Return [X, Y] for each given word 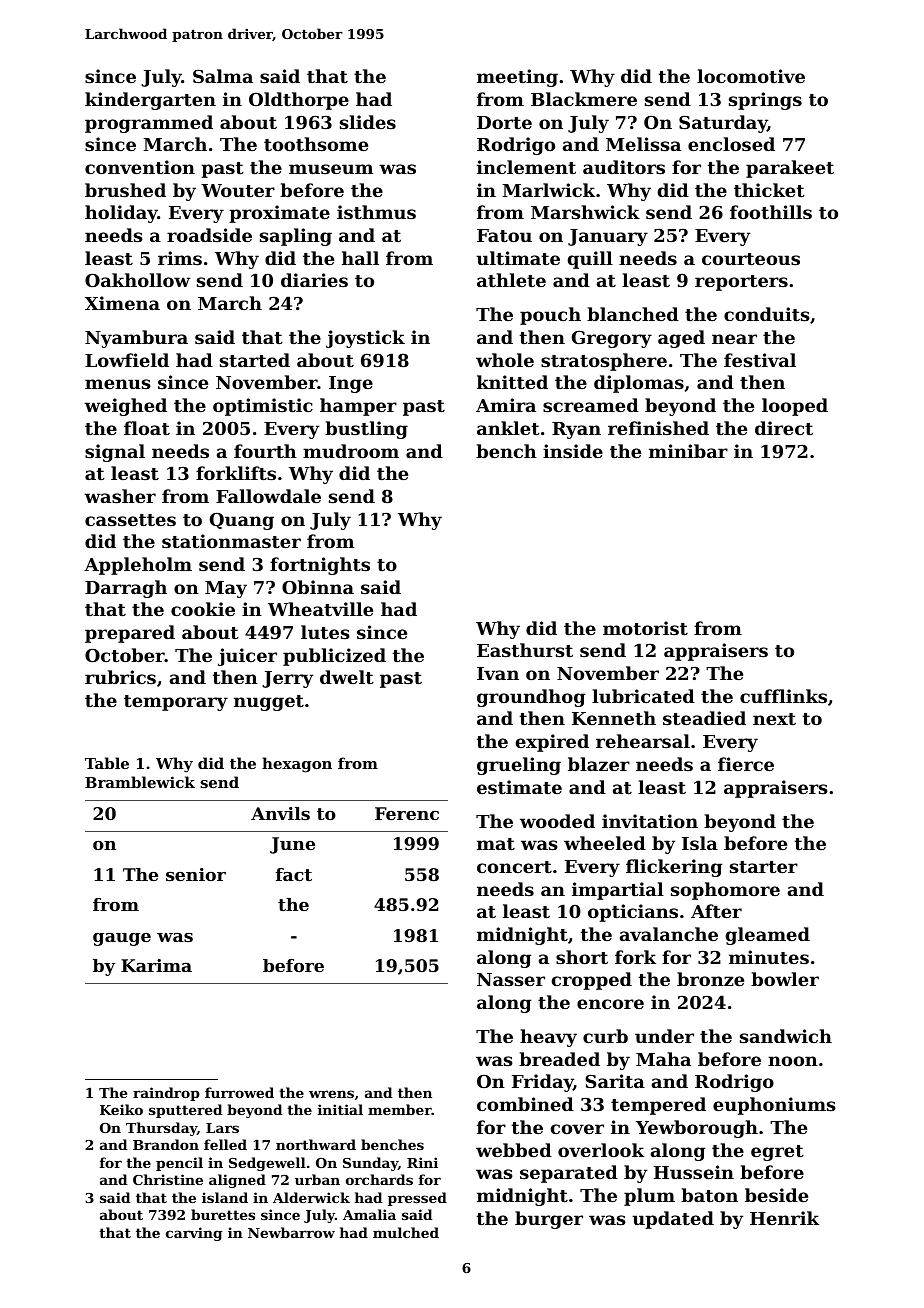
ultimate [518, 258]
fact [294, 874]
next [774, 719]
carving [194, 1234]
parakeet [790, 169]
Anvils [280, 813]
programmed [149, 124]
